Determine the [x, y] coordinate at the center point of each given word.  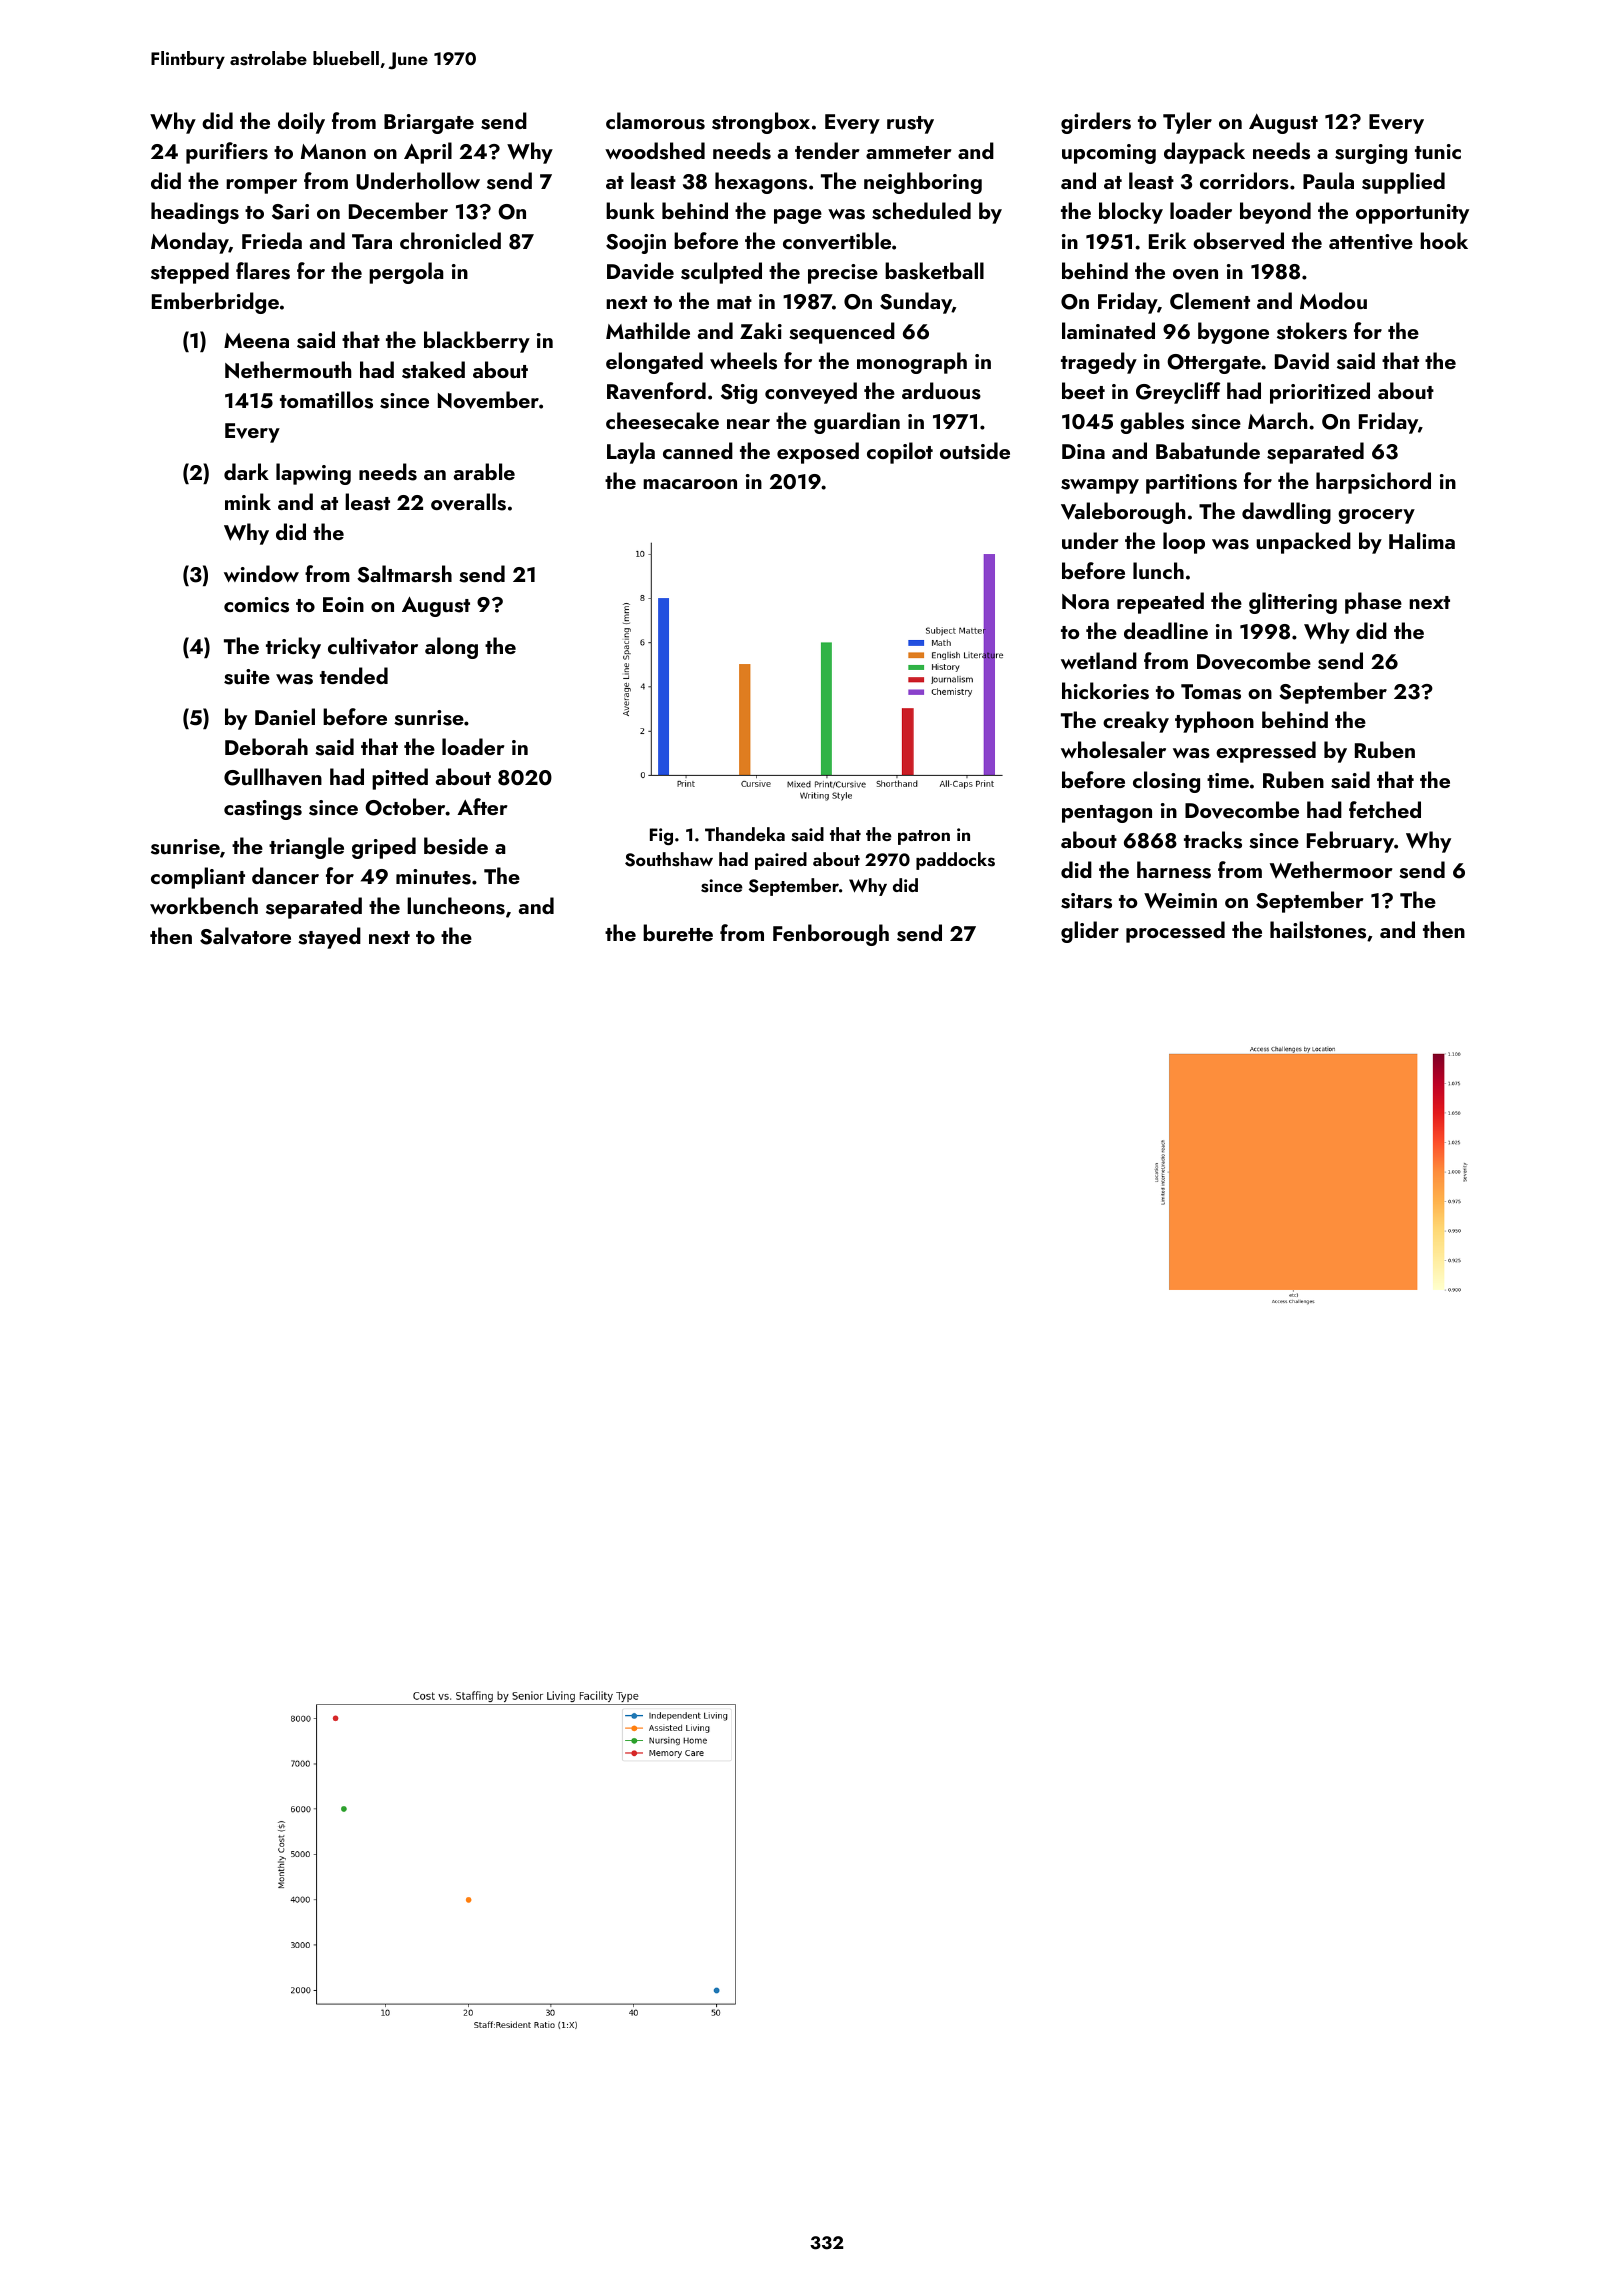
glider [1090, 932]
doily [301, 123]
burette [678, 932]
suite [247, 677]
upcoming [1109, 154]
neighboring [923, 183]
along [451, 648]
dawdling [1286, 513]
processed [1175, 932]
